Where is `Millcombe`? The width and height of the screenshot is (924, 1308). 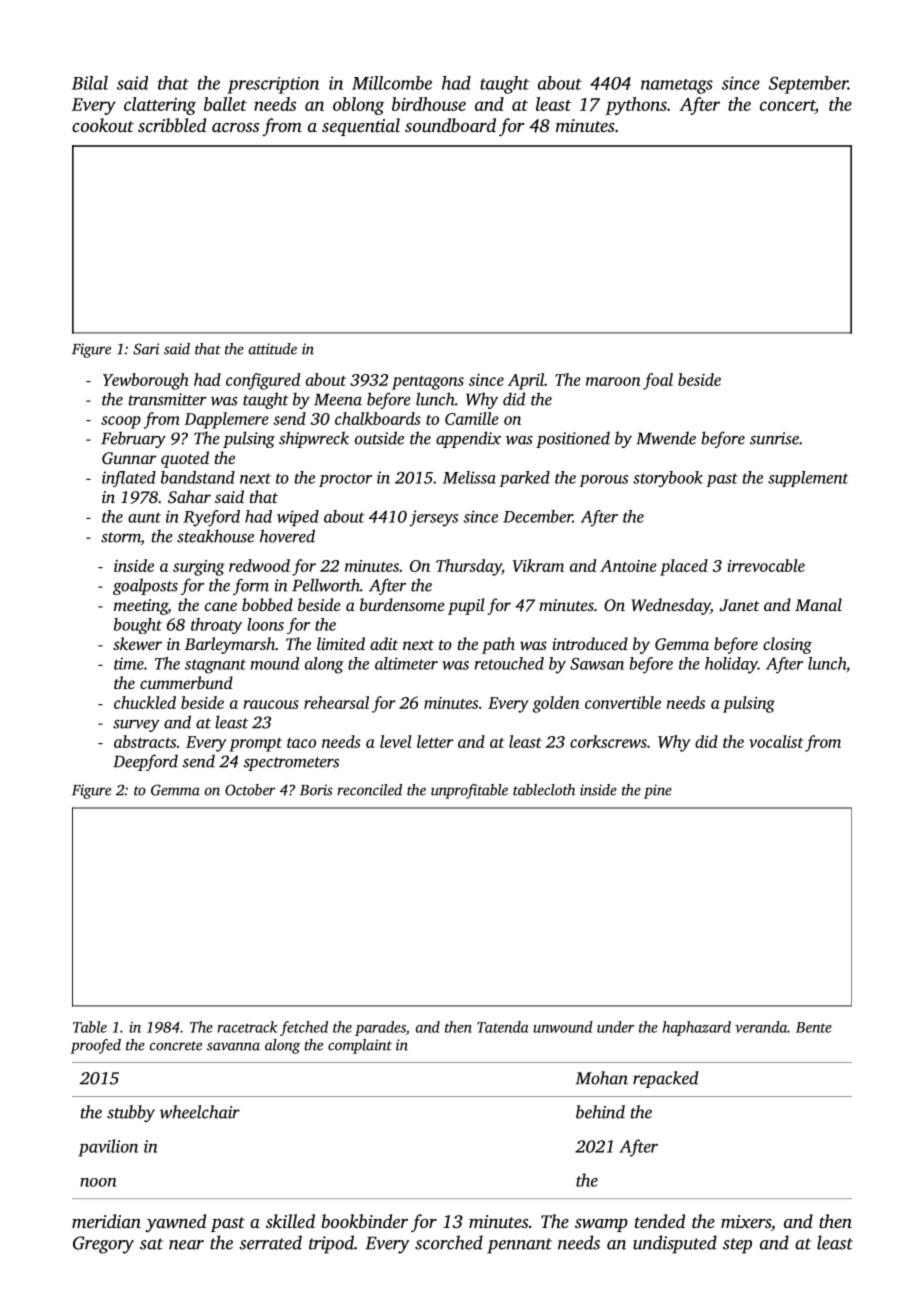
Millcombe is located at coordinates (392, 83).
